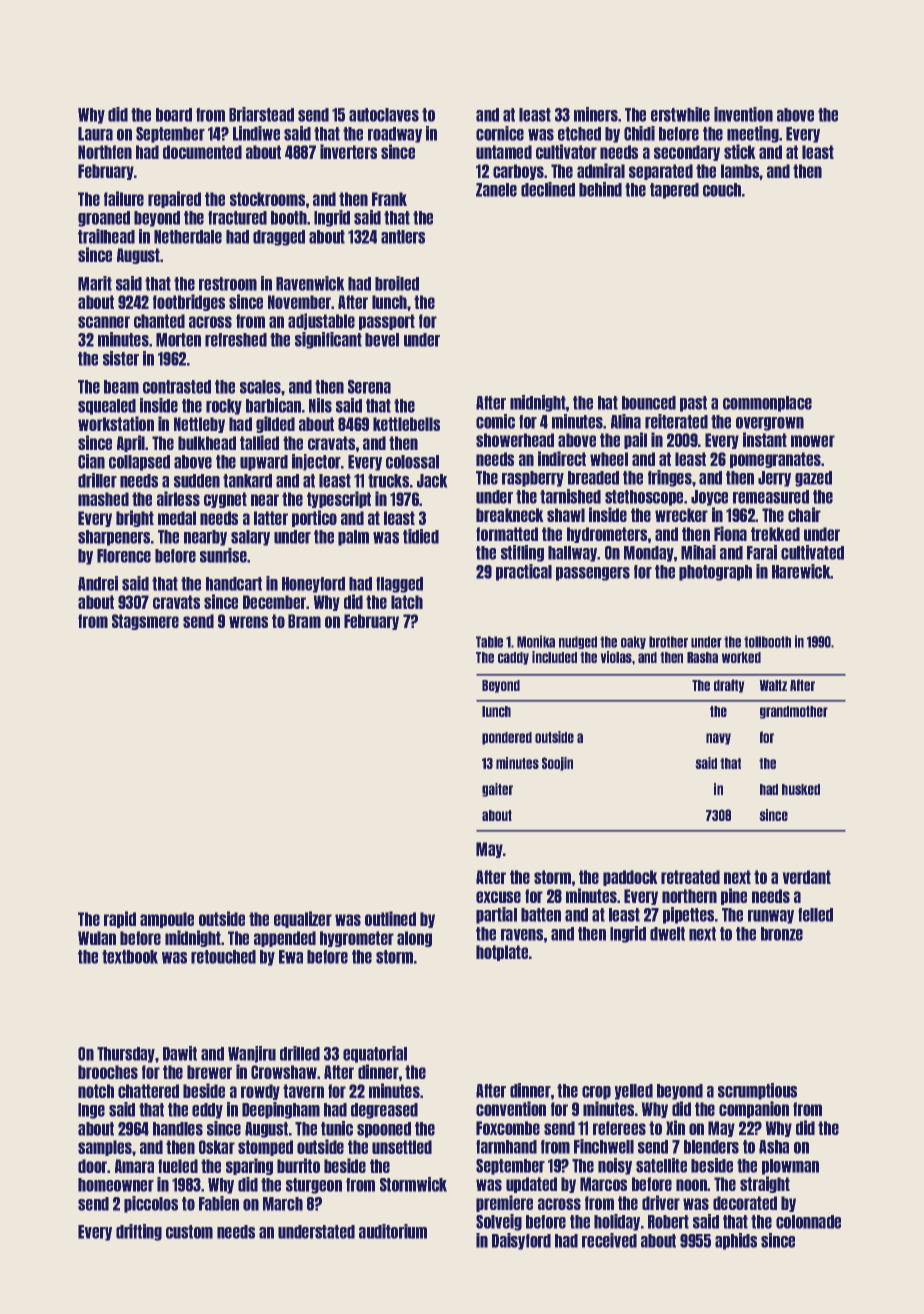 This image has height=1314, width=924. Describe the element at coordinates (209, 1072) in the image. I see `brewer` at that location.
